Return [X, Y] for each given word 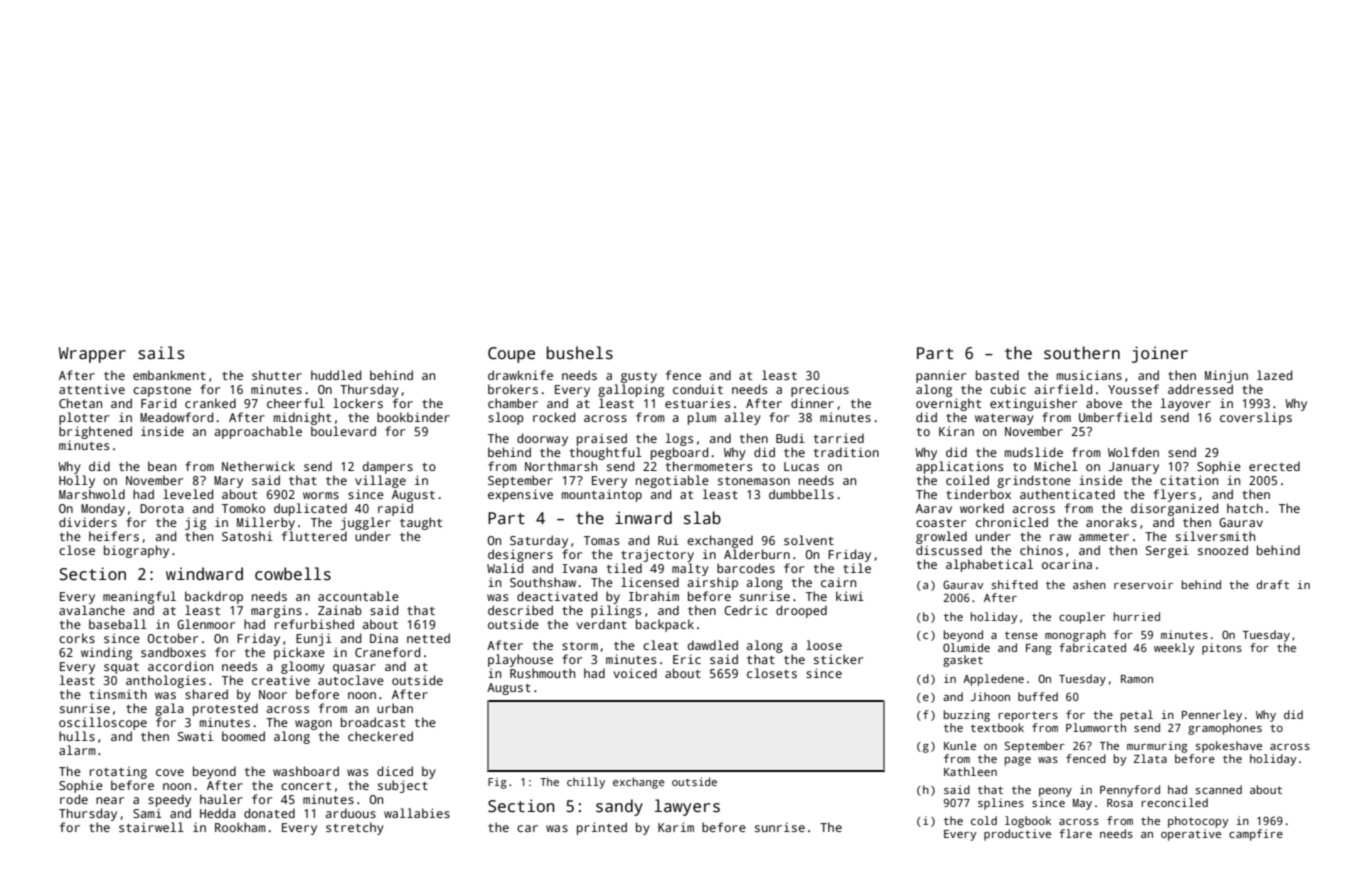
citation [1189, 480]
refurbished [314, 624]
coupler [1082, 618]
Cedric [746, 610]
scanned [1218, 789]
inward [643, 518]
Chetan [80, 403]
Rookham [240, 827]
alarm [77, 750]
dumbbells [801, 494]
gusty [639, 377]
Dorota [162, 508]
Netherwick [258, 466]
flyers [1174, 495]
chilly [586, 783]
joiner [1160, 354]
